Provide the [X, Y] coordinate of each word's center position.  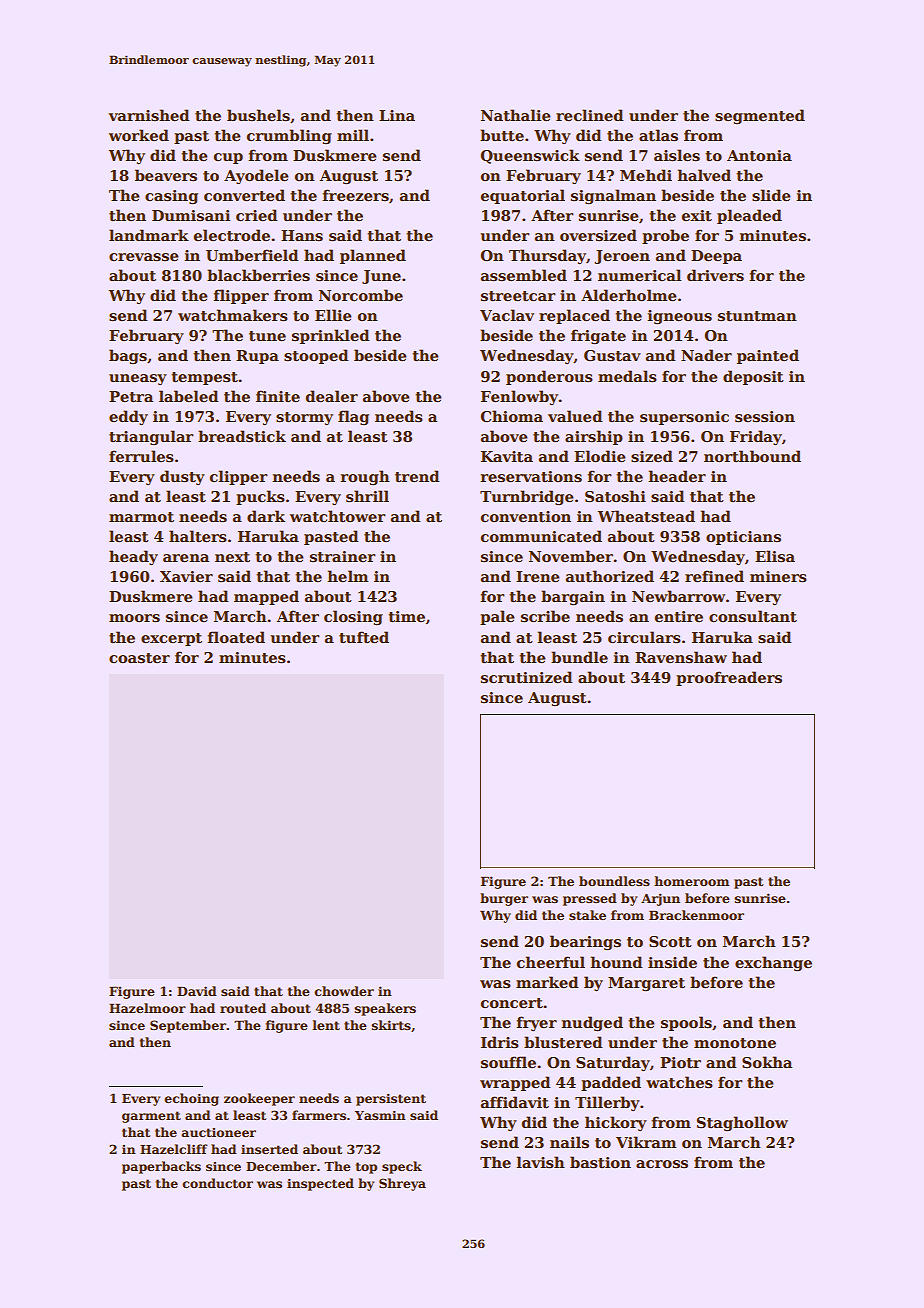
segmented [760, 116]
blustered [563, 1042]
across [662, 1164]
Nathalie [515, 115]
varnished [148, 115]
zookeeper [259, 1099]
